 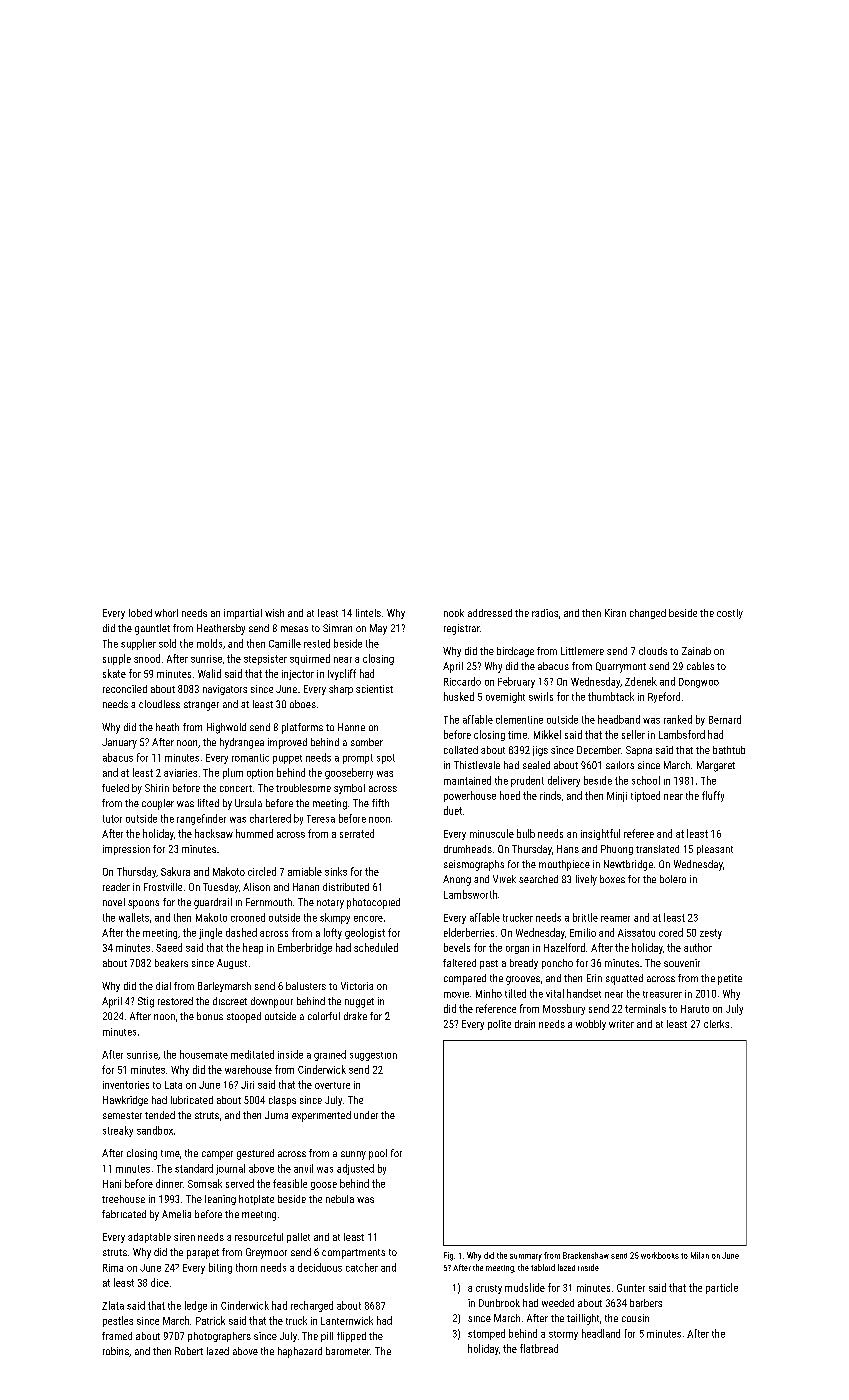 What do you see at coordinates (591, 1025) in the page?
I see `wobbly` at bounding box center [591, 1025].
